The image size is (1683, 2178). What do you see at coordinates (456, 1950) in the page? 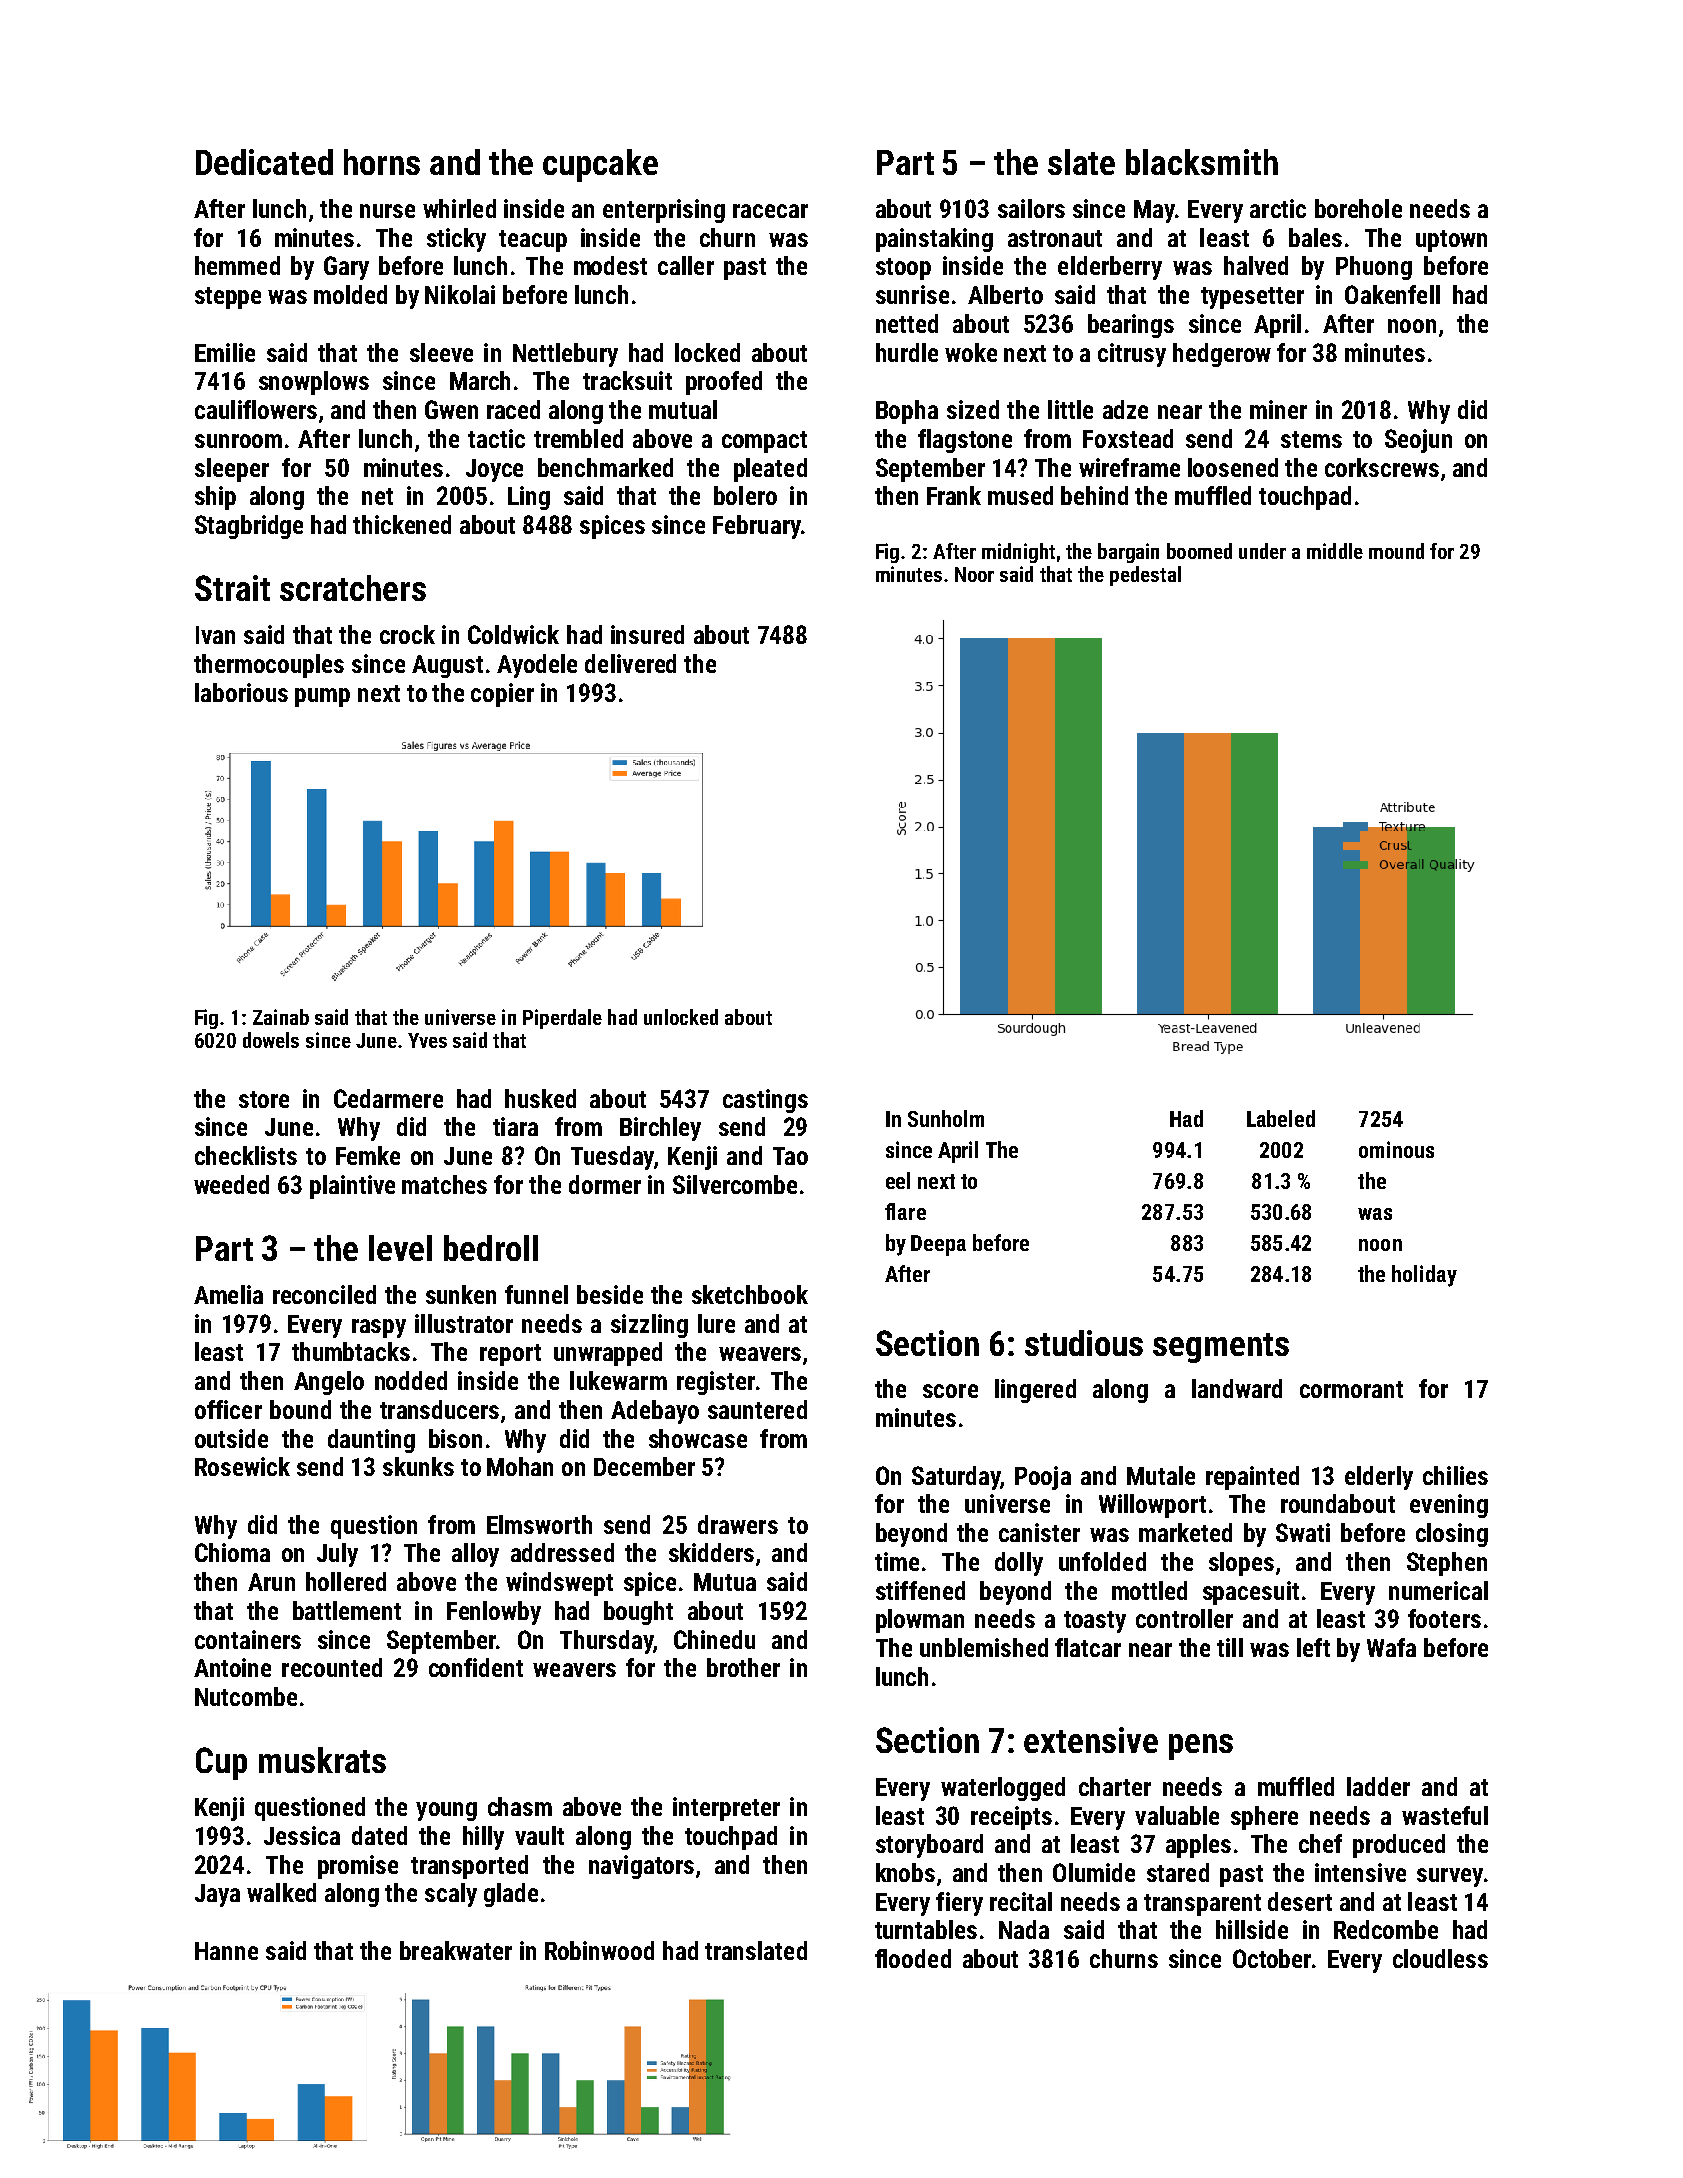
I see `breakwater` at bounding box center [456, 1950].
